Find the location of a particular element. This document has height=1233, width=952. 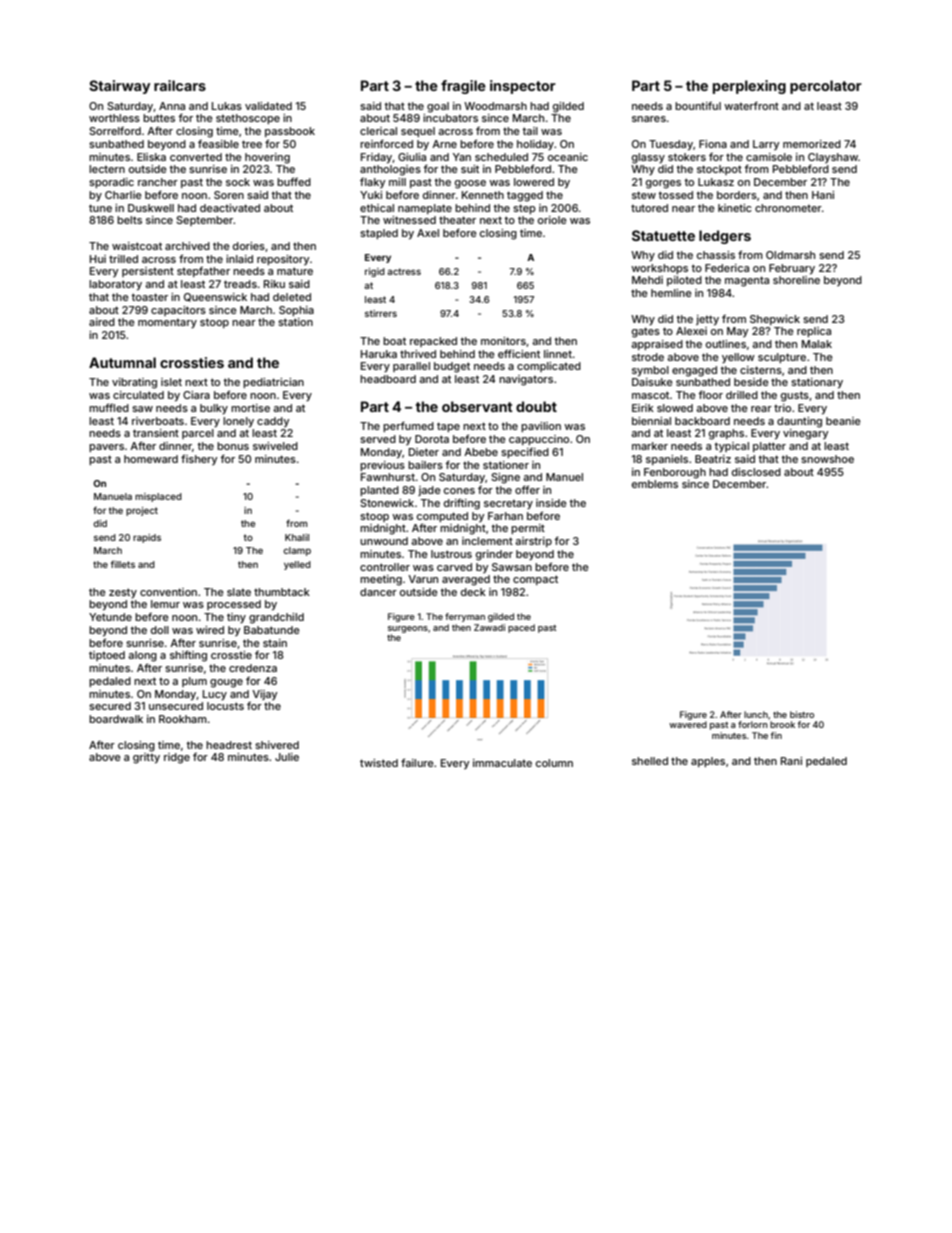

memorized is located at coordinates (812, 144).
